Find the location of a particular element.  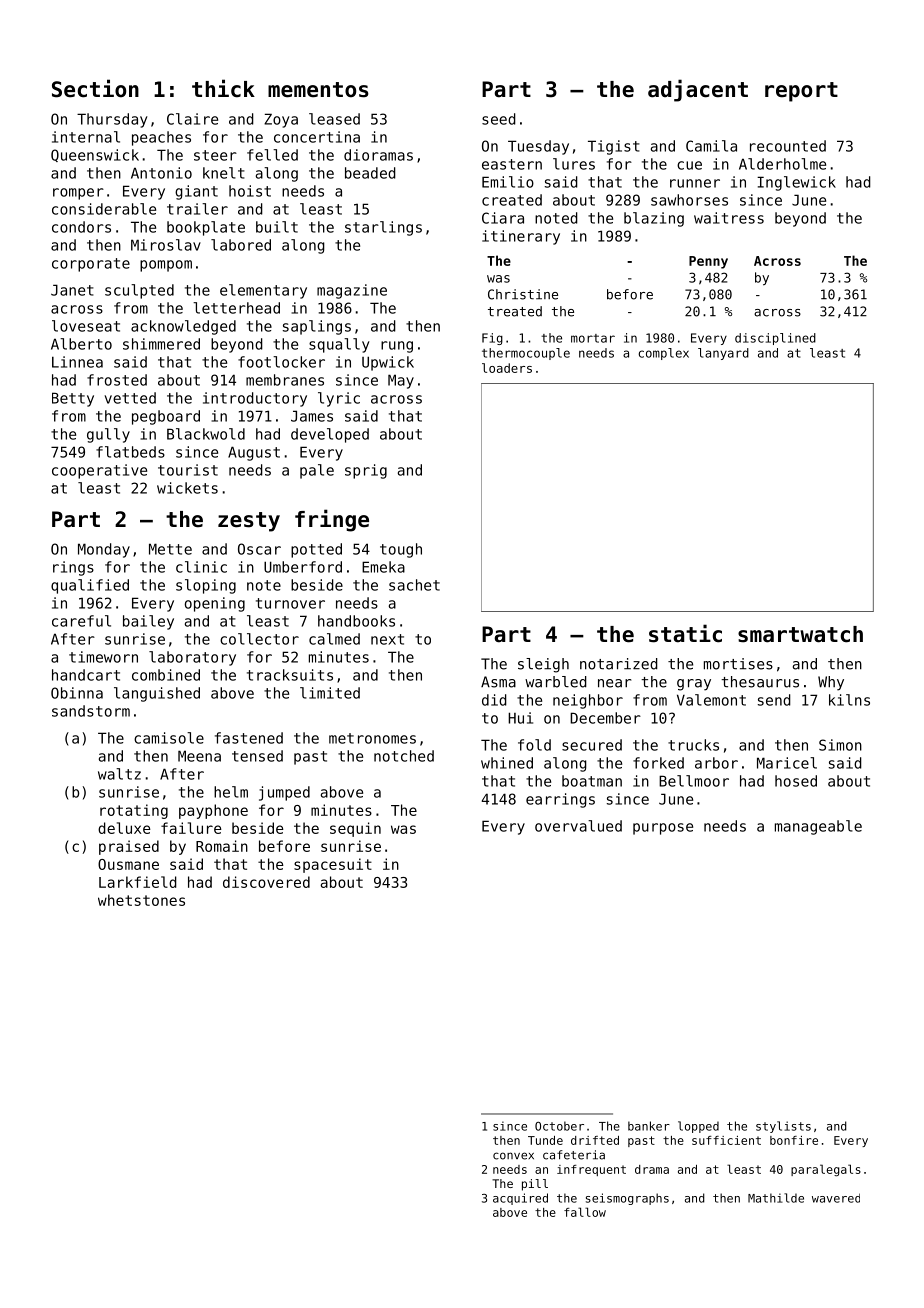

fallow is located at coordinates (585, 1212).
